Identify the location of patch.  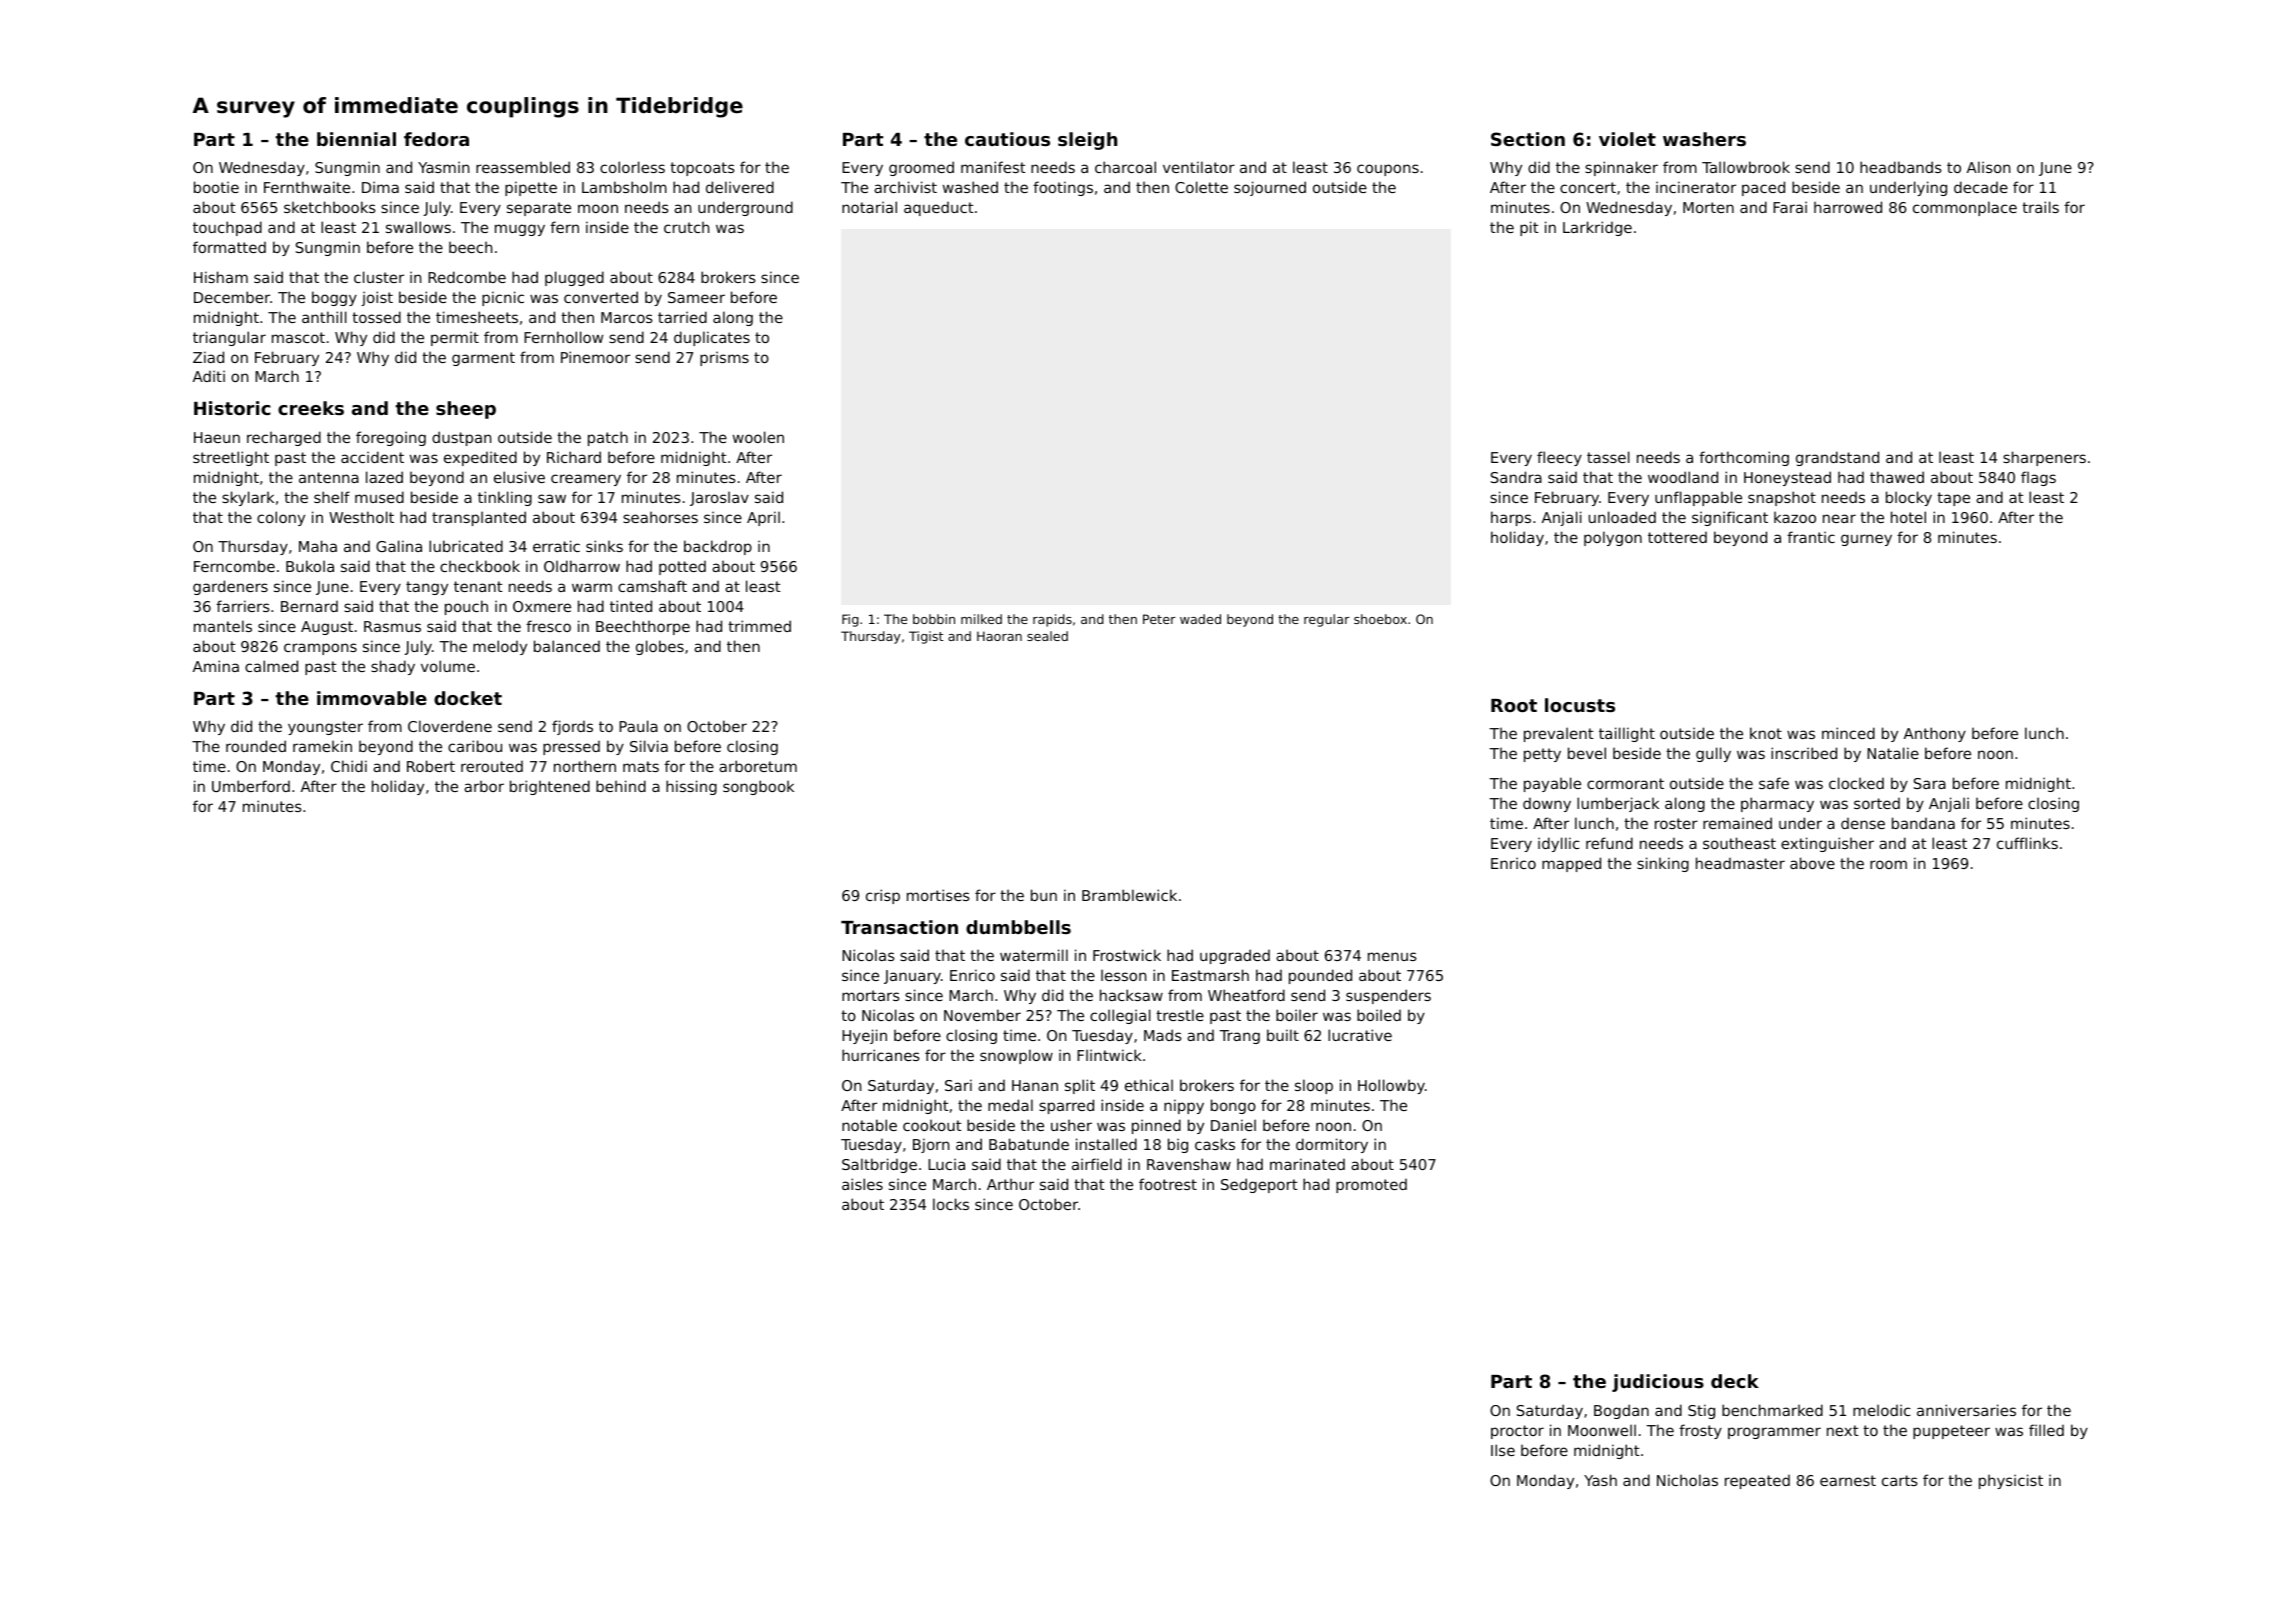
(608, 438).
